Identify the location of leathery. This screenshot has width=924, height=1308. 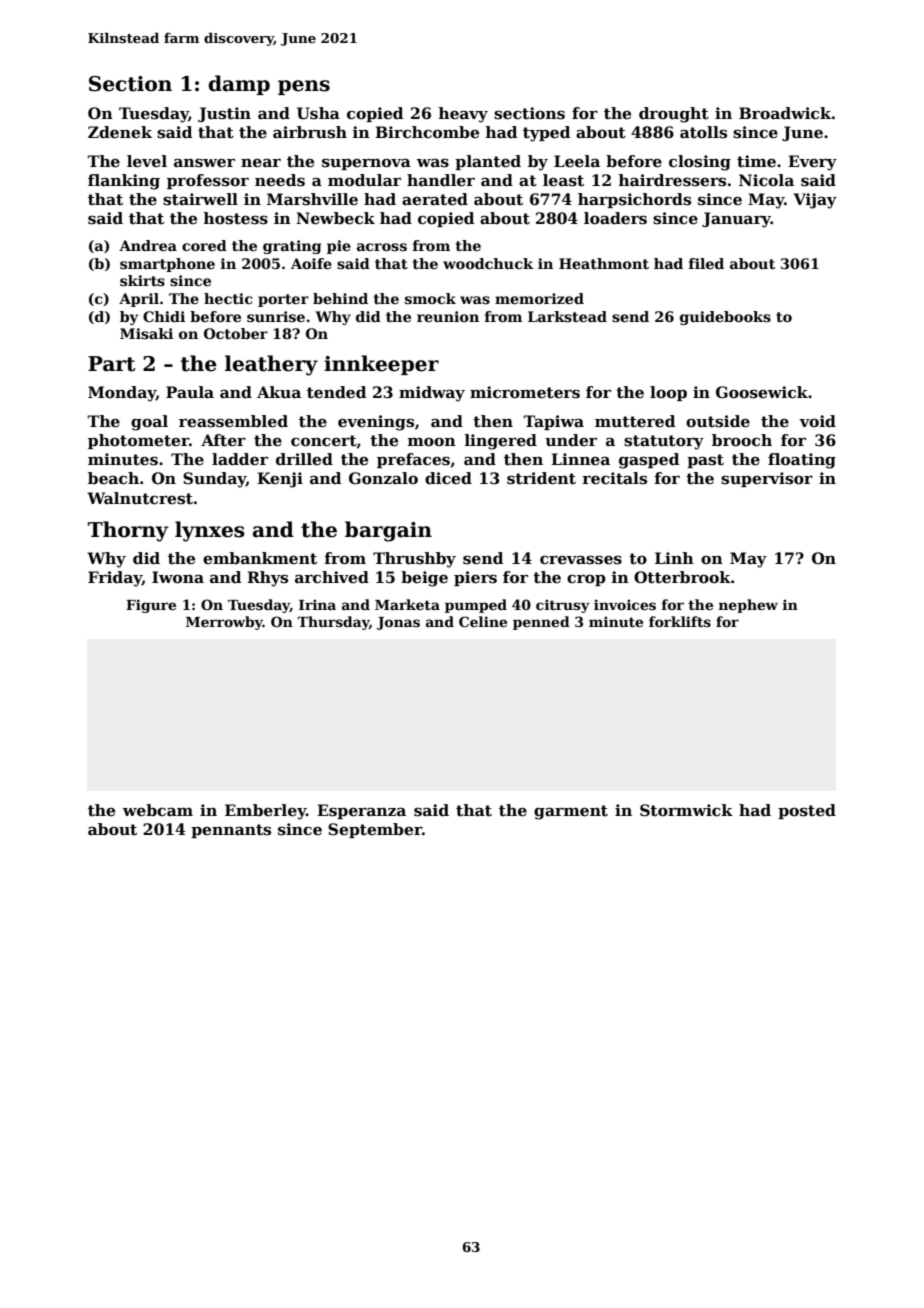
(271, 365).
